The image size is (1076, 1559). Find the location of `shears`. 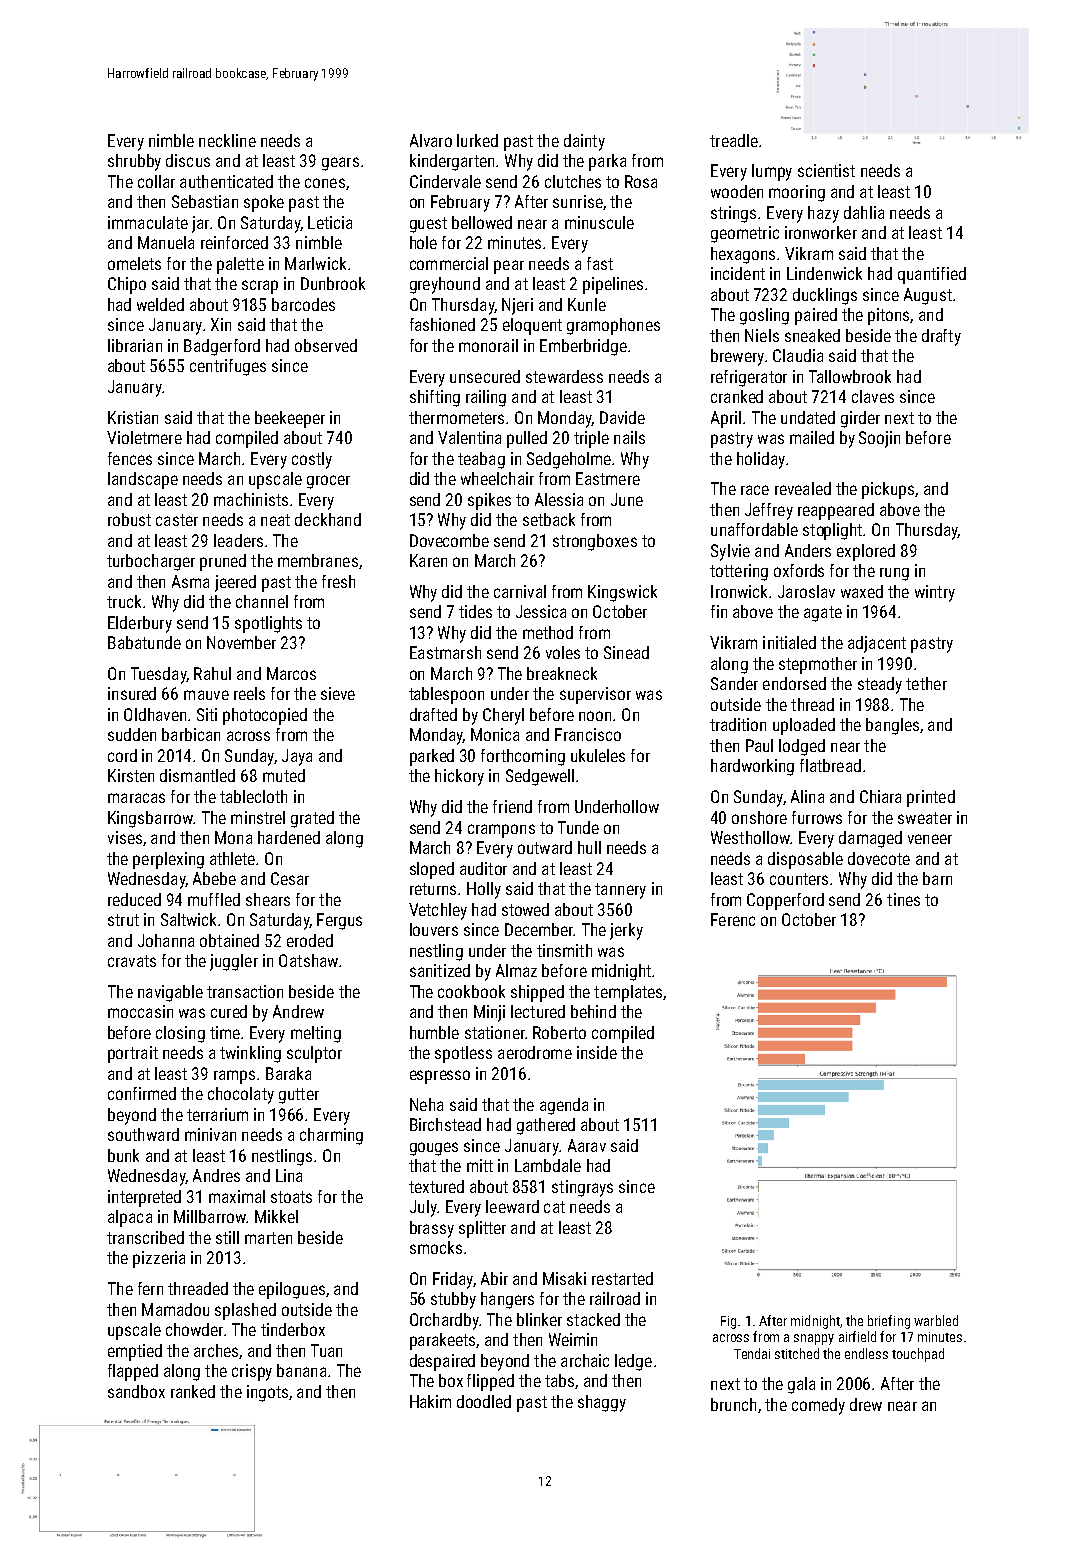

shears is located at coordinates (268, 899).
